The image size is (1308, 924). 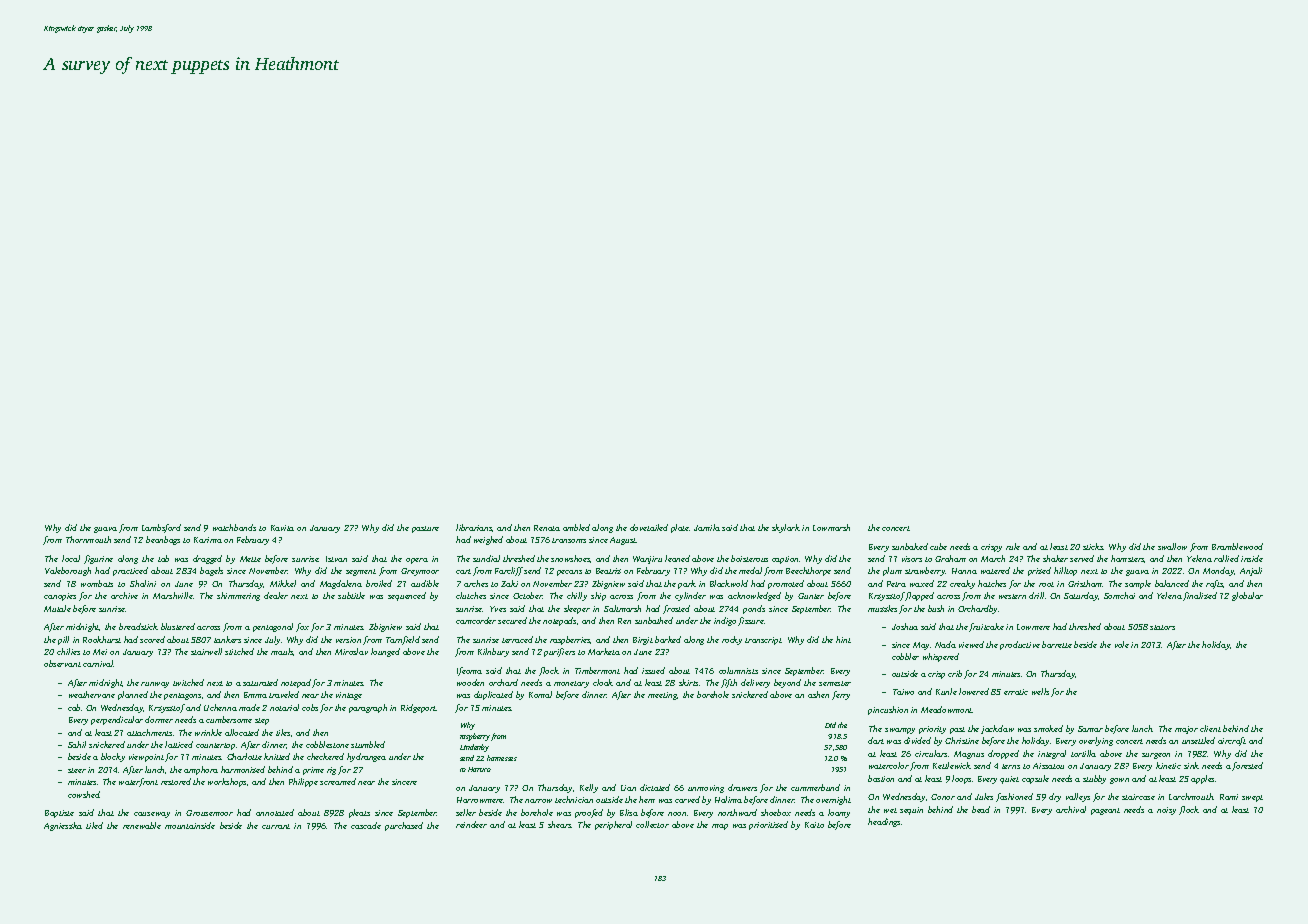 What do you see at coordinates (351, 595) in the screenshot?
I see `subtitle` at bounding box center [351, 595].
